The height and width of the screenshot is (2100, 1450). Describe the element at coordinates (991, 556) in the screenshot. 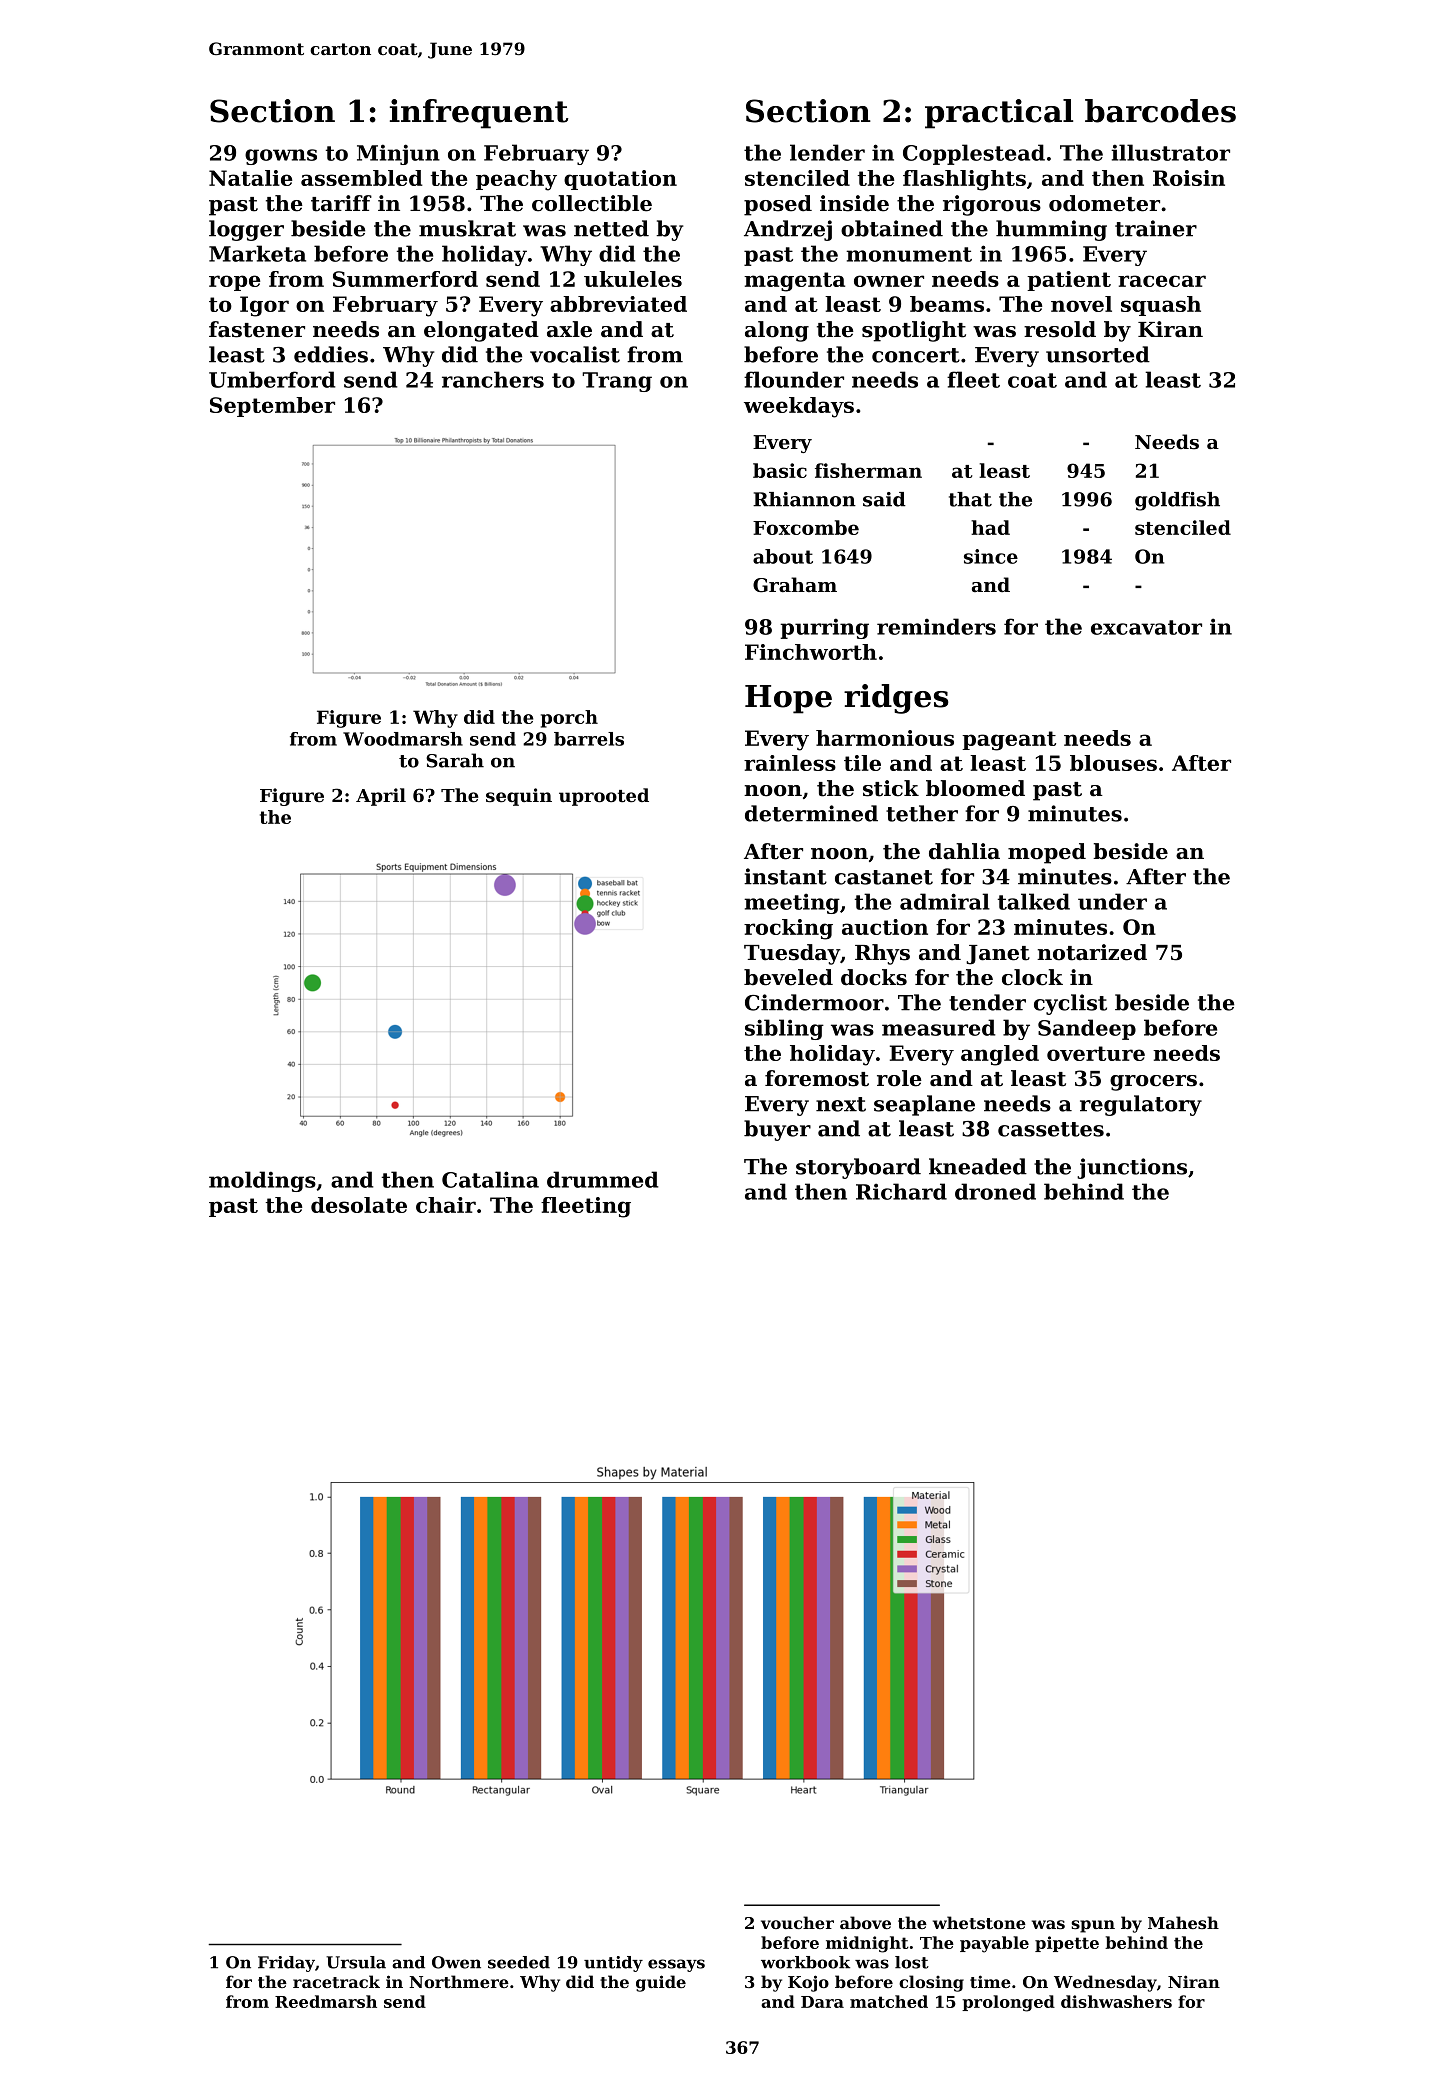

I see `since` at that location.
